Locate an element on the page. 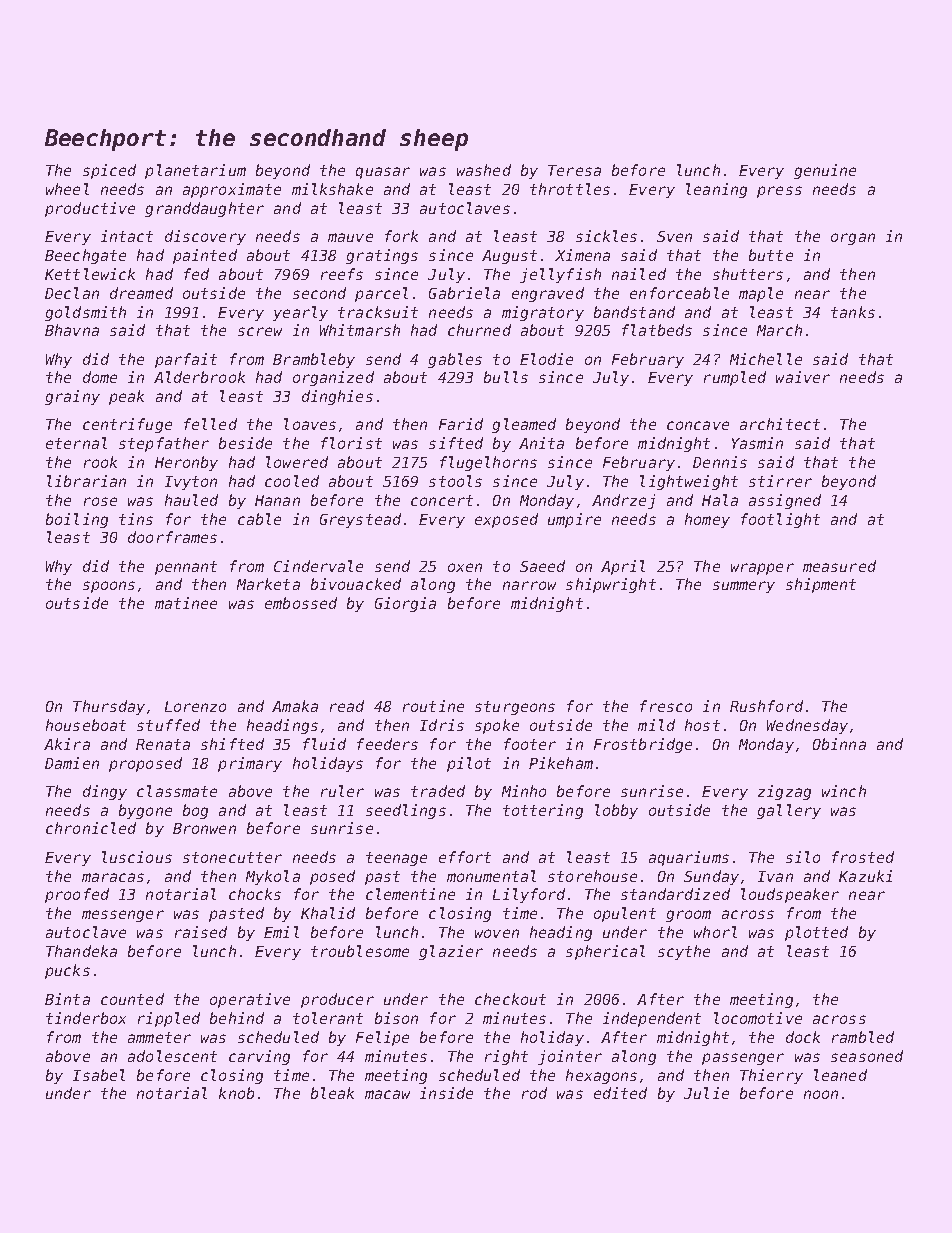 This document has height=1233, width=952. Isabel is located at coordinates (99, 1075).
